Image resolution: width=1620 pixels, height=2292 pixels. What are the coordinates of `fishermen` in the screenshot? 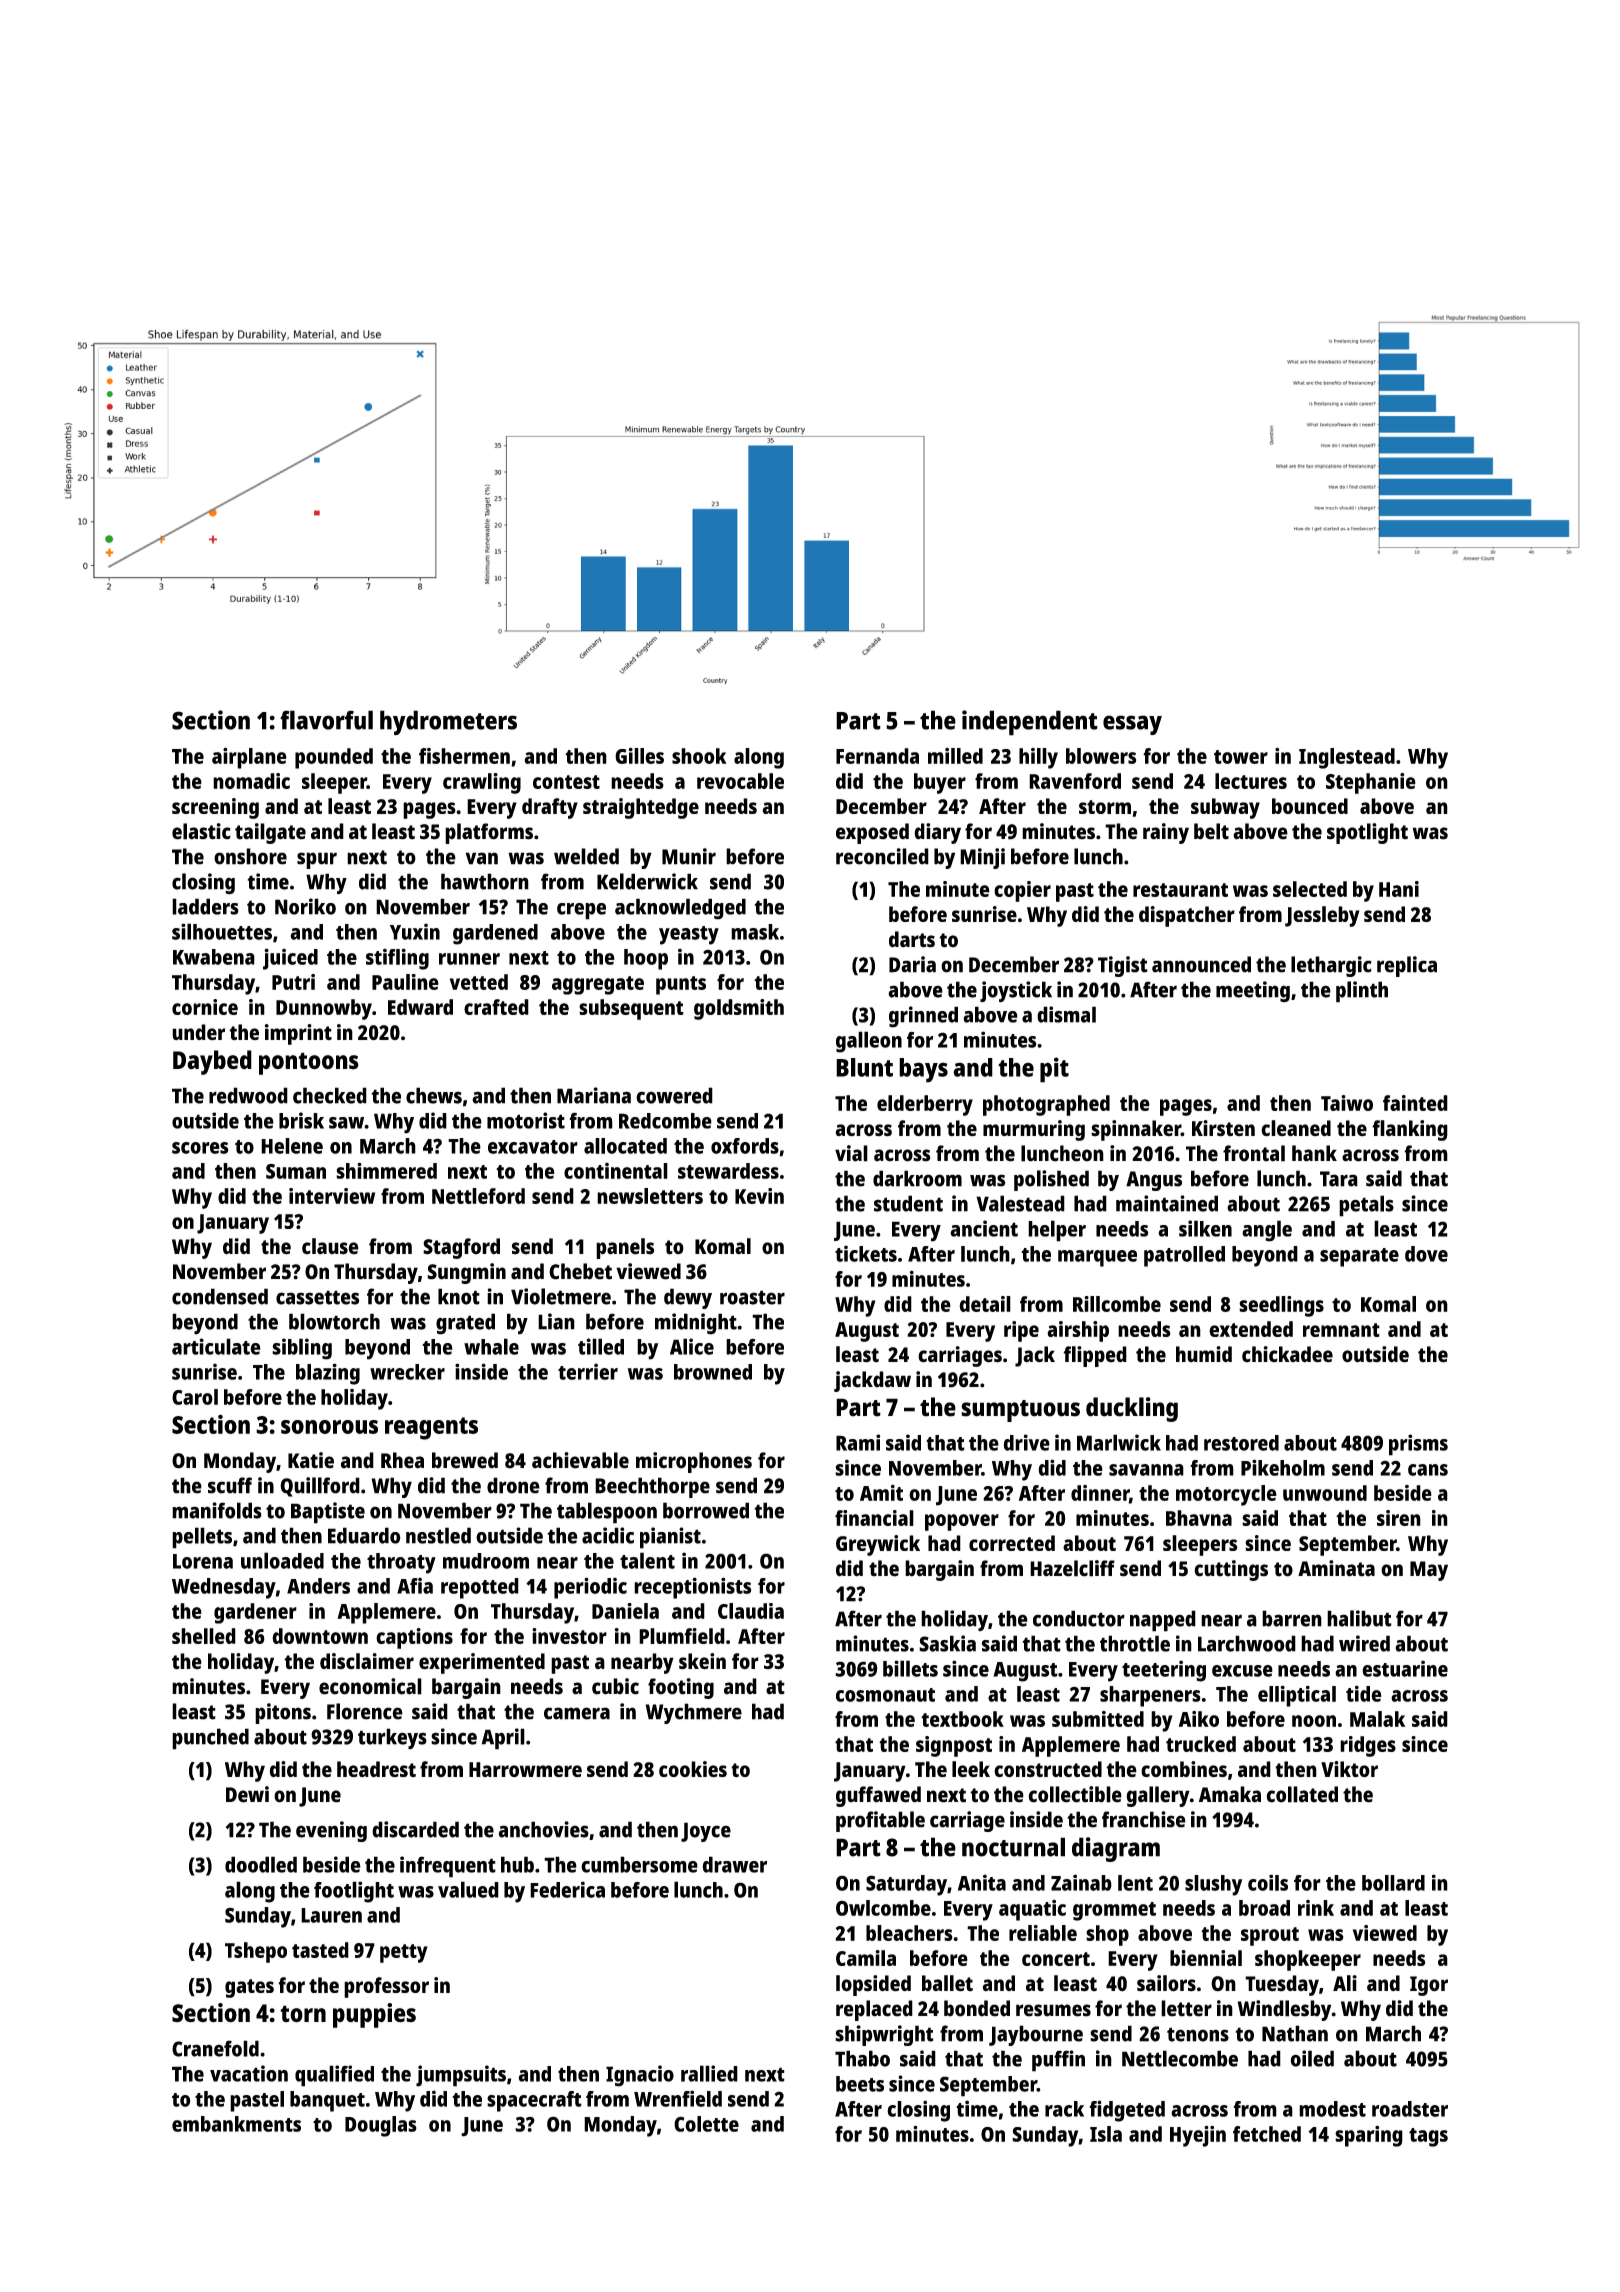 It's located at (464, 756).
